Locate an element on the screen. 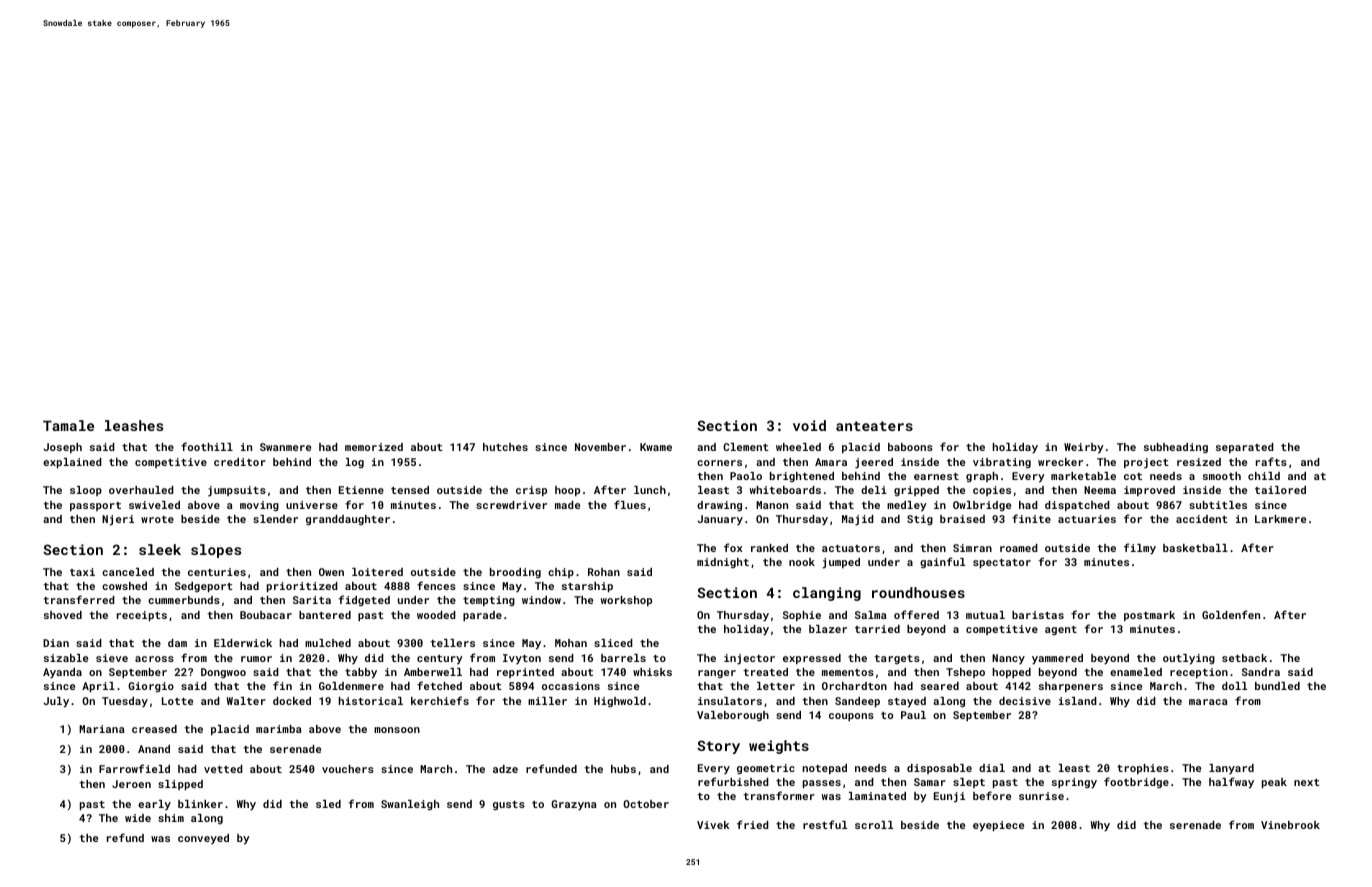 This screenshot has height=887, width=1372. anteaters is located at coordinates (874, 426).
